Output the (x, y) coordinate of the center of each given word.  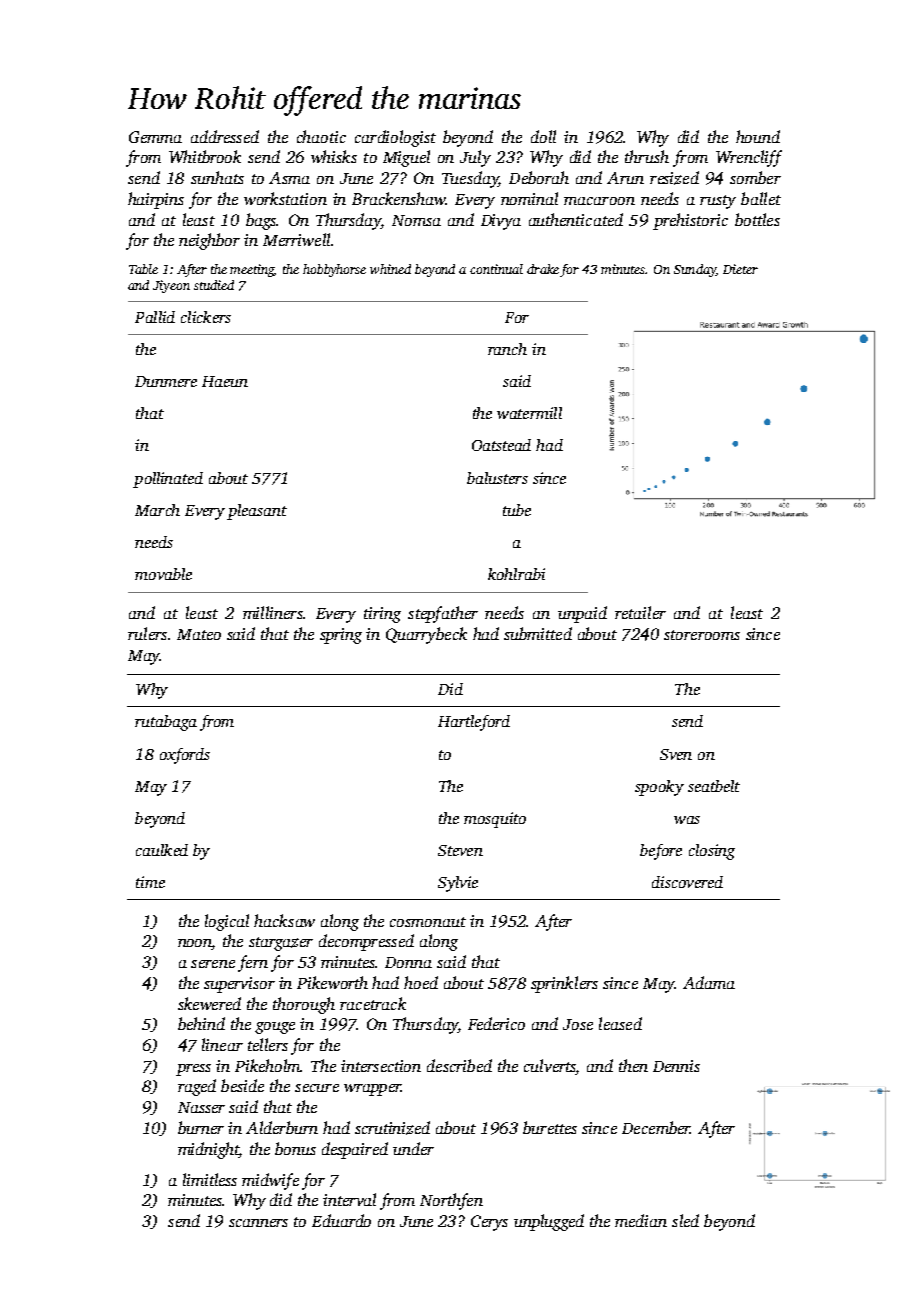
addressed (225, 136)
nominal (529, 198)
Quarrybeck (426, 635)
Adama (709, 982)
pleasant (257, 512)
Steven (460, 850)
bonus (295, 1148)
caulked (162, 850)
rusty (718, 202)
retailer (640, 612)
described (459, 1065)
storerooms (702, 635)
